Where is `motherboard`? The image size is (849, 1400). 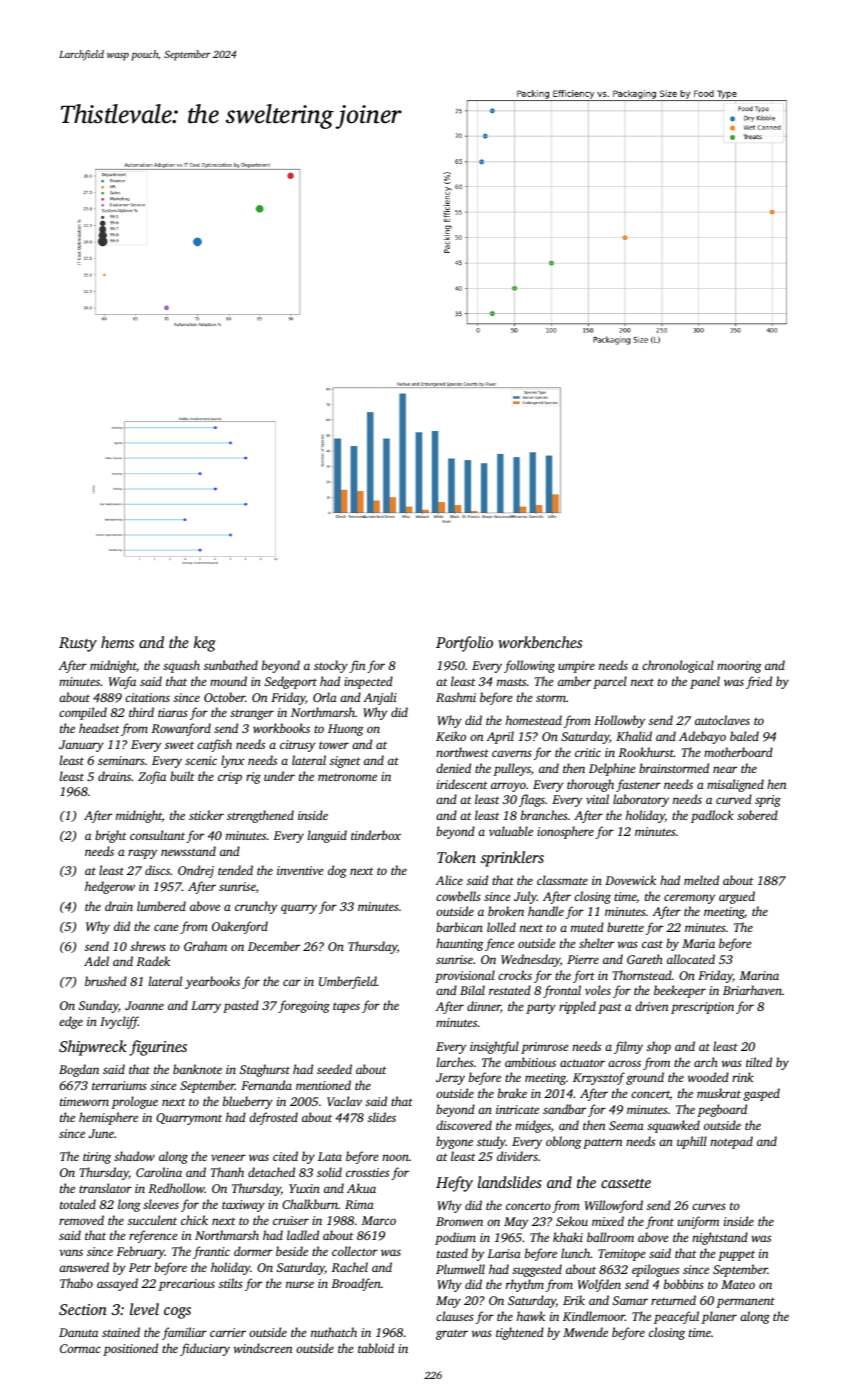 motherboard is located at coordinates (738, 752).
